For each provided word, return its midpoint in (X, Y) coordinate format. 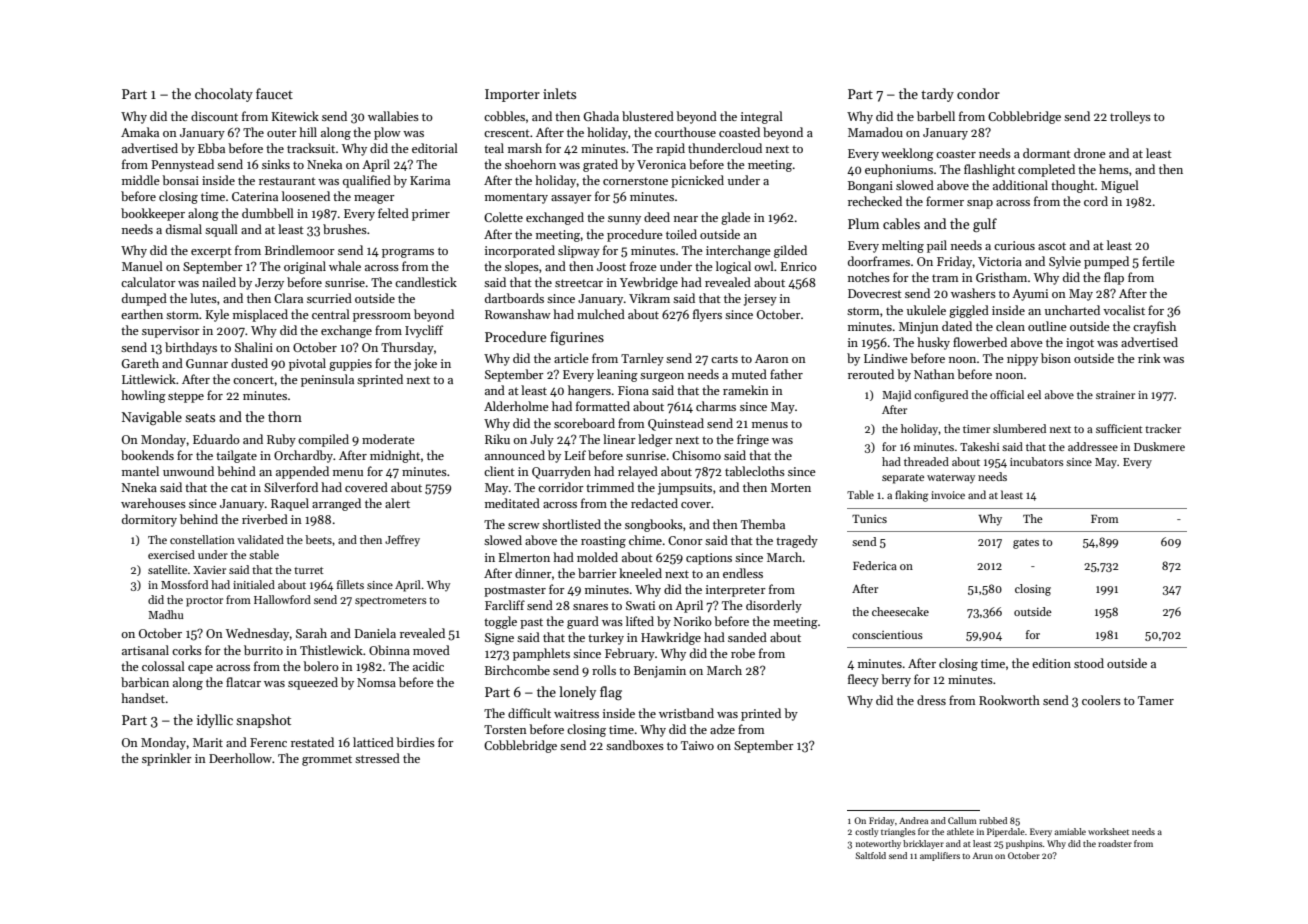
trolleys (1130, 117)
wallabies (393, 116)
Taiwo (697, 745)
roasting (603, 542)
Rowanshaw (518, 314)
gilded (790, 251)
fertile (1158, 261)
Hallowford (282, 599)
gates (1026, 544)
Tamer (1156, 700)
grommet (327, 760)
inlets (559, 93)
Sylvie (1065, 262)
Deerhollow (240, 758)
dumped (144, 299)
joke (425, 364)
